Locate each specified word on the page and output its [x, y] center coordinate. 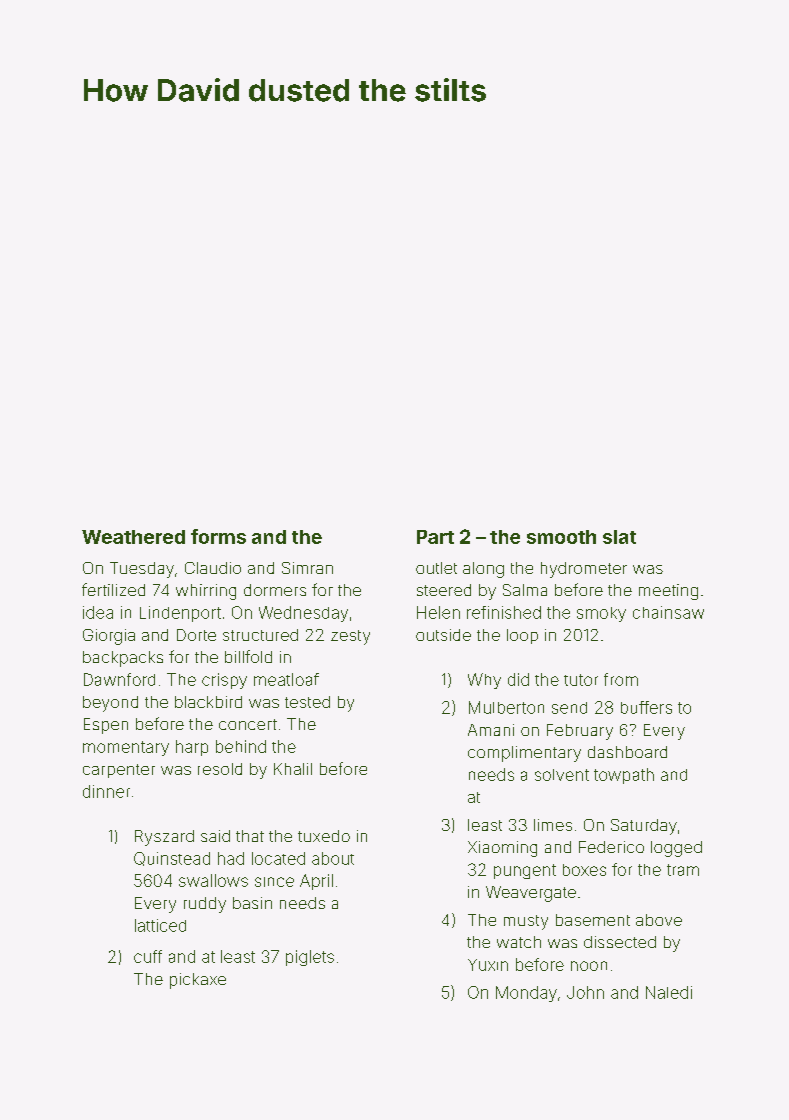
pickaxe [198, 981]
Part [435, 537]
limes [553, 825]
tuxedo [324, 836]
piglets [310, 958]
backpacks [123, 659]
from [621, 679]
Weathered [133, 537]
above [659, 920]
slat [619, 537]
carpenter [119, 771]
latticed [160, 925]
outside [443, 635]
